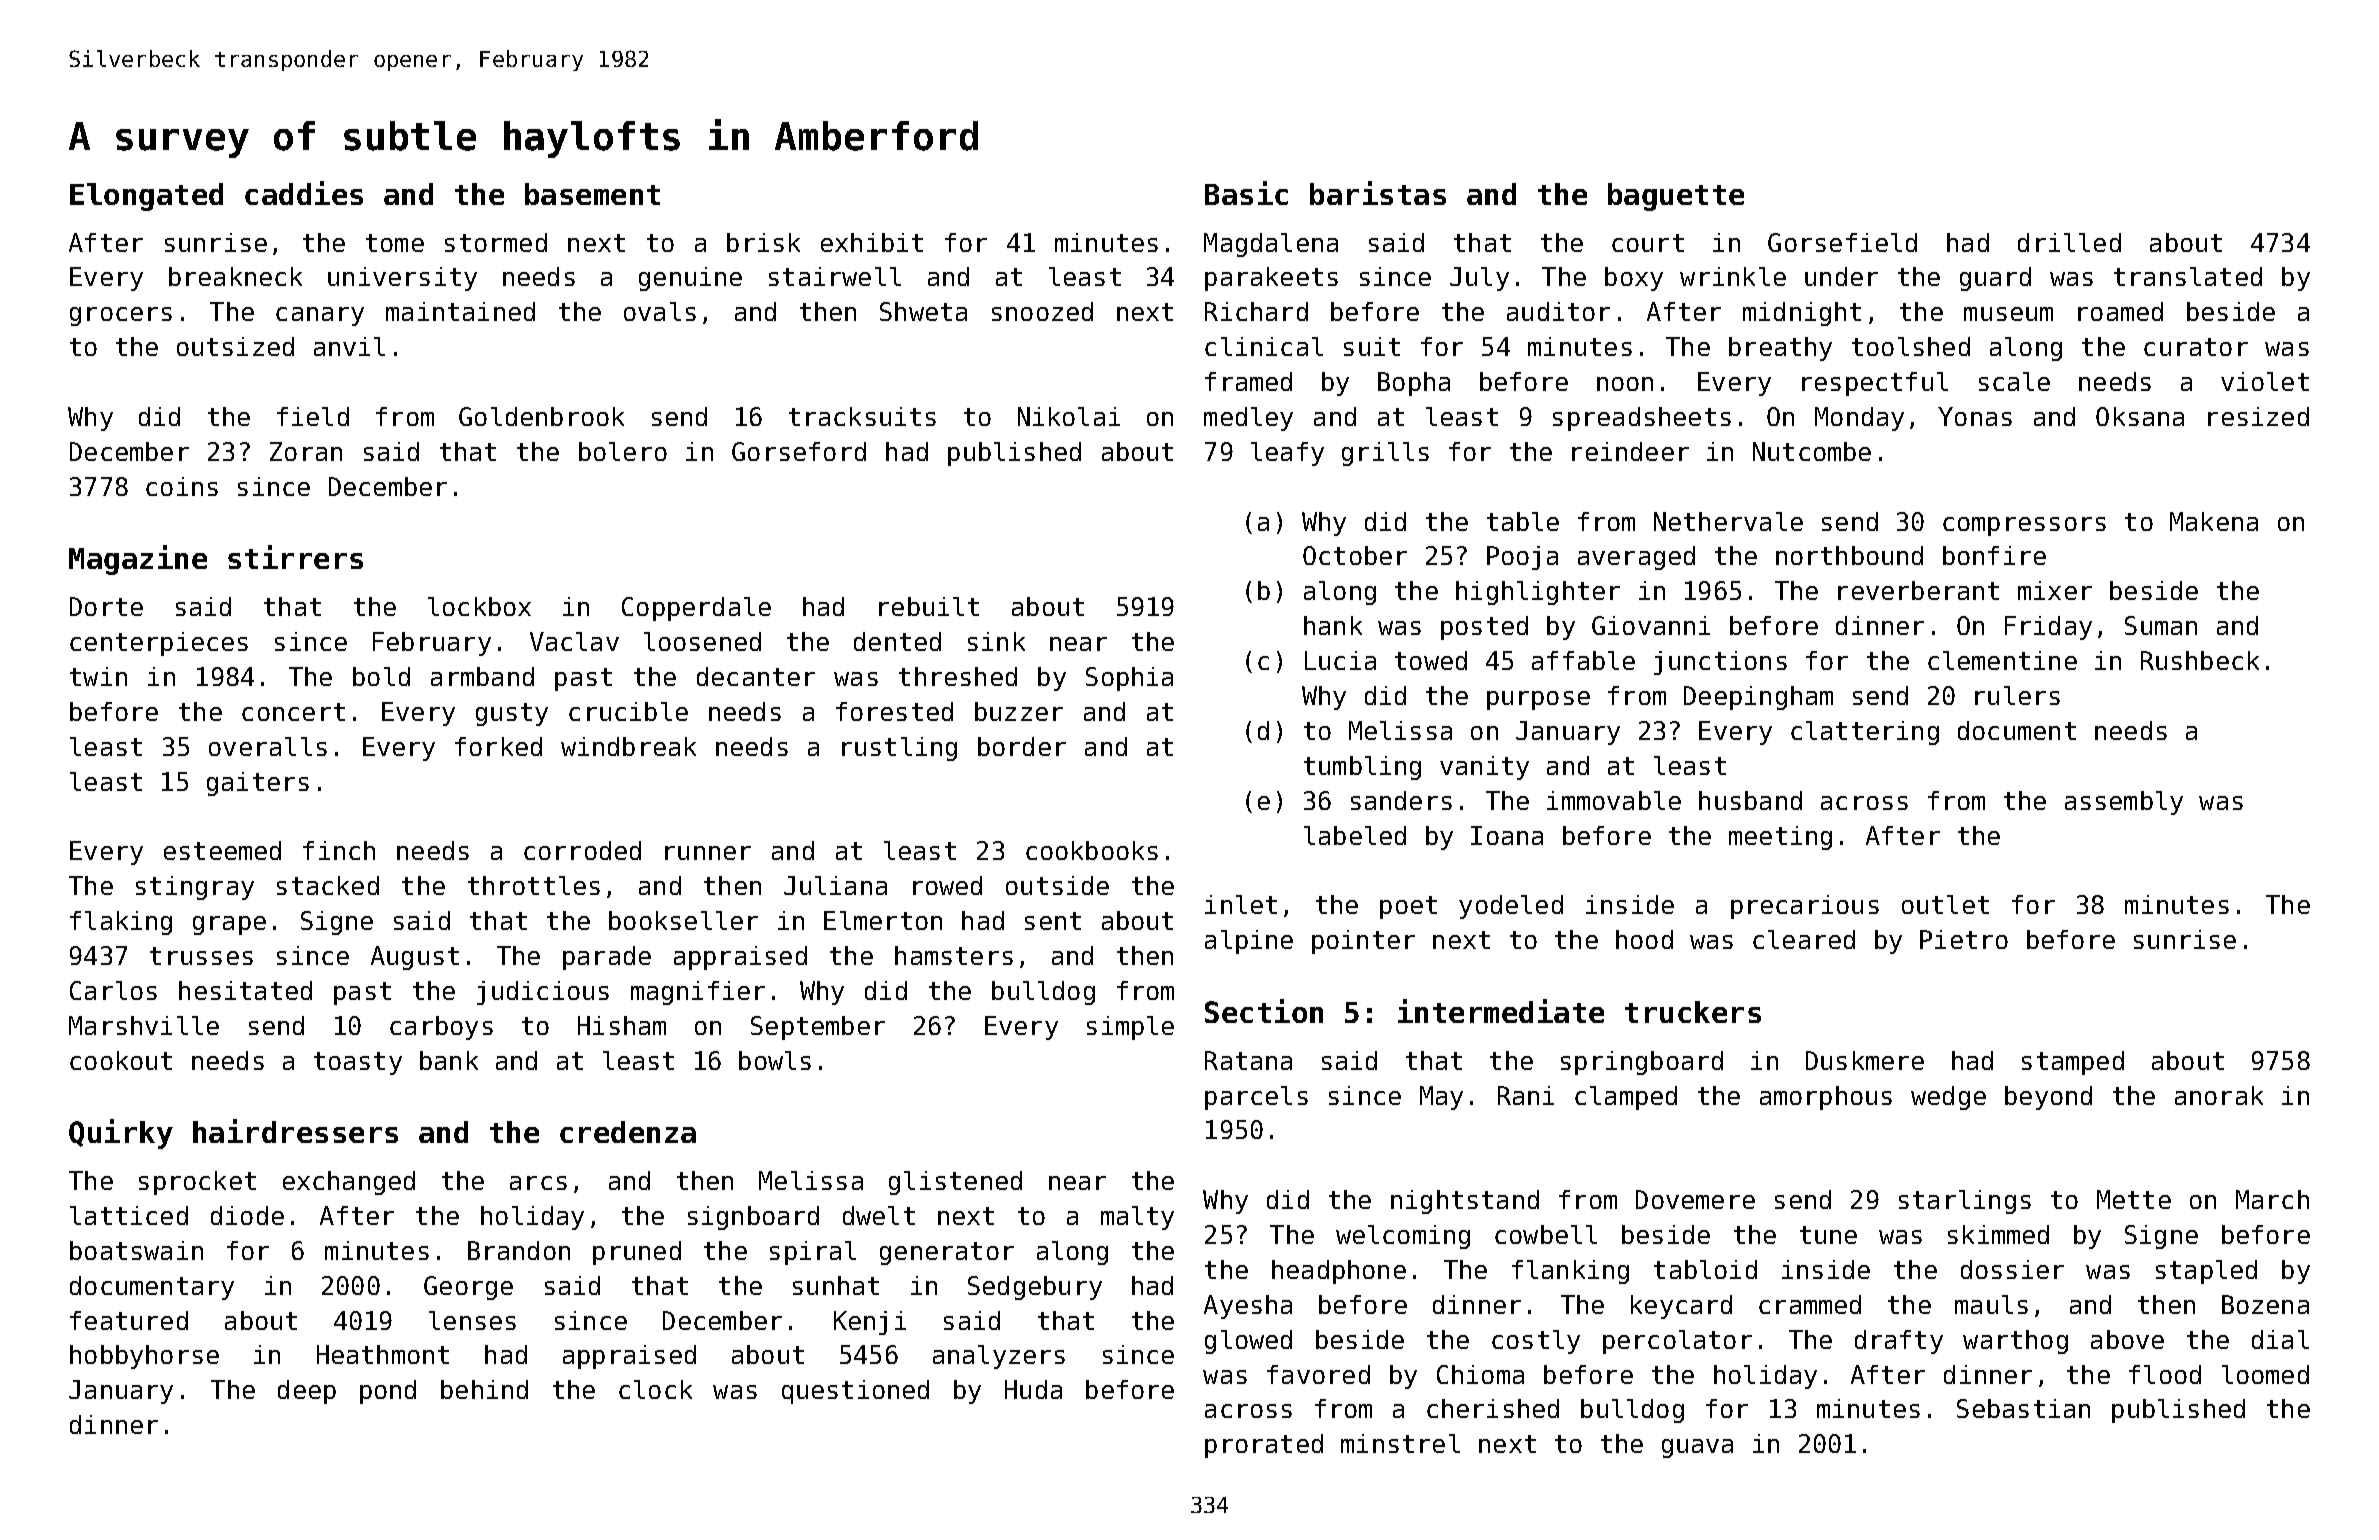 This image has width=2379, height=1540. Describe the element at coordinates (541, 416) in the image. I see `Goldenbrook` at that location.
